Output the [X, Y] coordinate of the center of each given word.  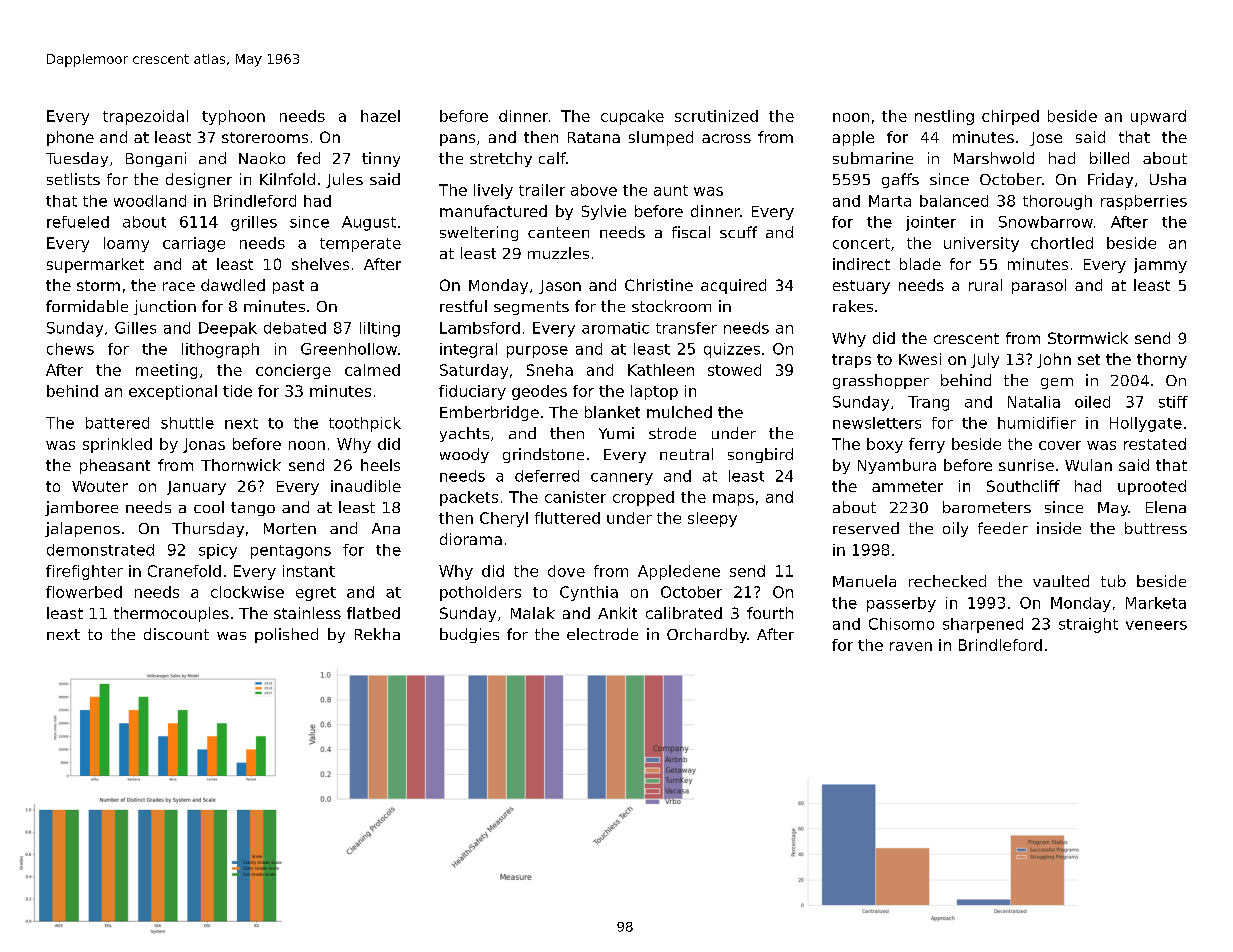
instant [309, 571]
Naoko [262, 158]
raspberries [1144, 202]
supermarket [95, 265]
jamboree [81, 508]
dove [566, 571]
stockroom [671, 306]
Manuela [864, 581]
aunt [671, 190]
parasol [1039, 286]
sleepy [712, 519]
